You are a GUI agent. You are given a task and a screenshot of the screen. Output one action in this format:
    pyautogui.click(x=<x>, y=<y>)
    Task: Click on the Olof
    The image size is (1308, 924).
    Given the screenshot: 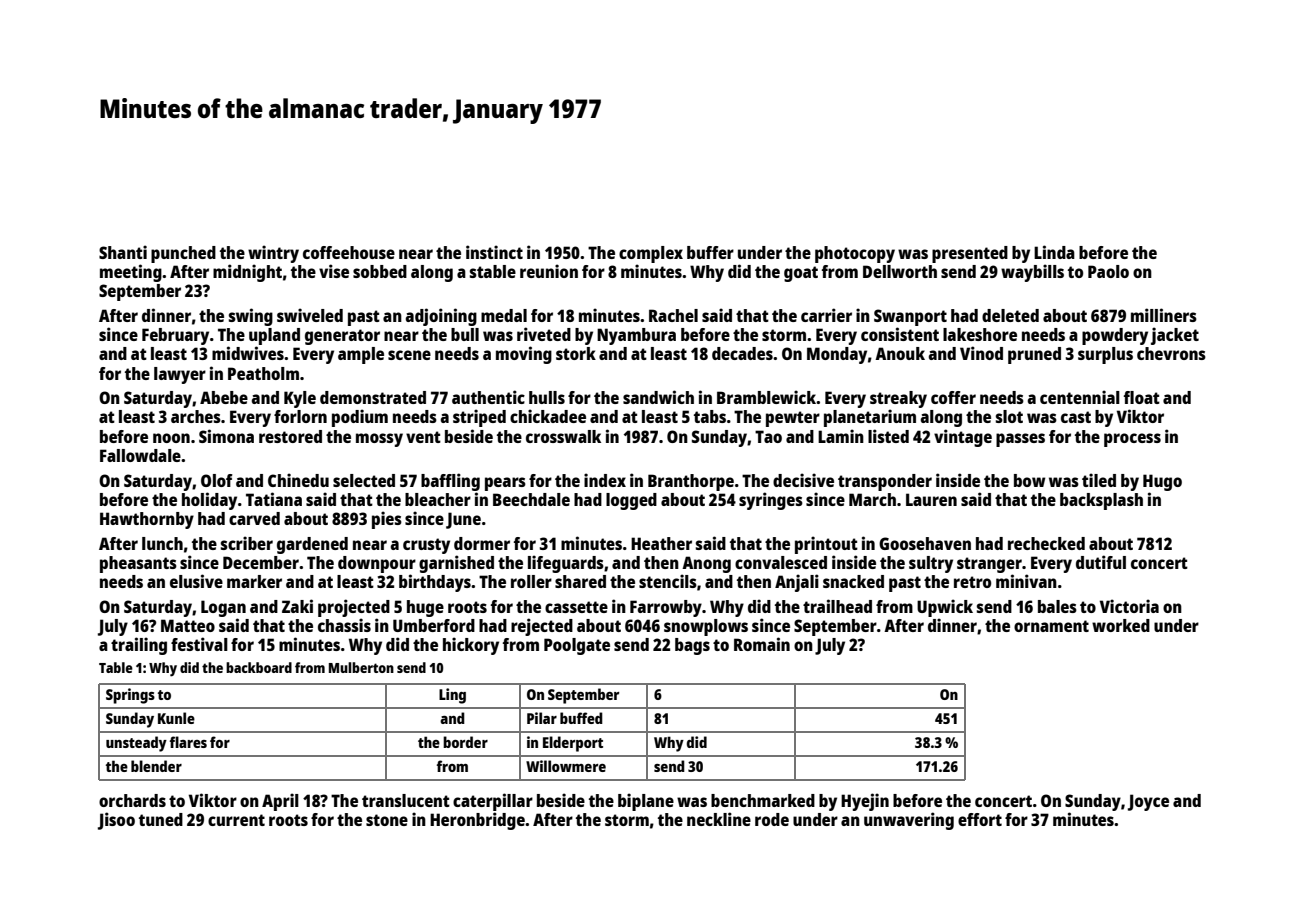 What is the action you would take?
    pyautogui.click(x=217, y=480)
